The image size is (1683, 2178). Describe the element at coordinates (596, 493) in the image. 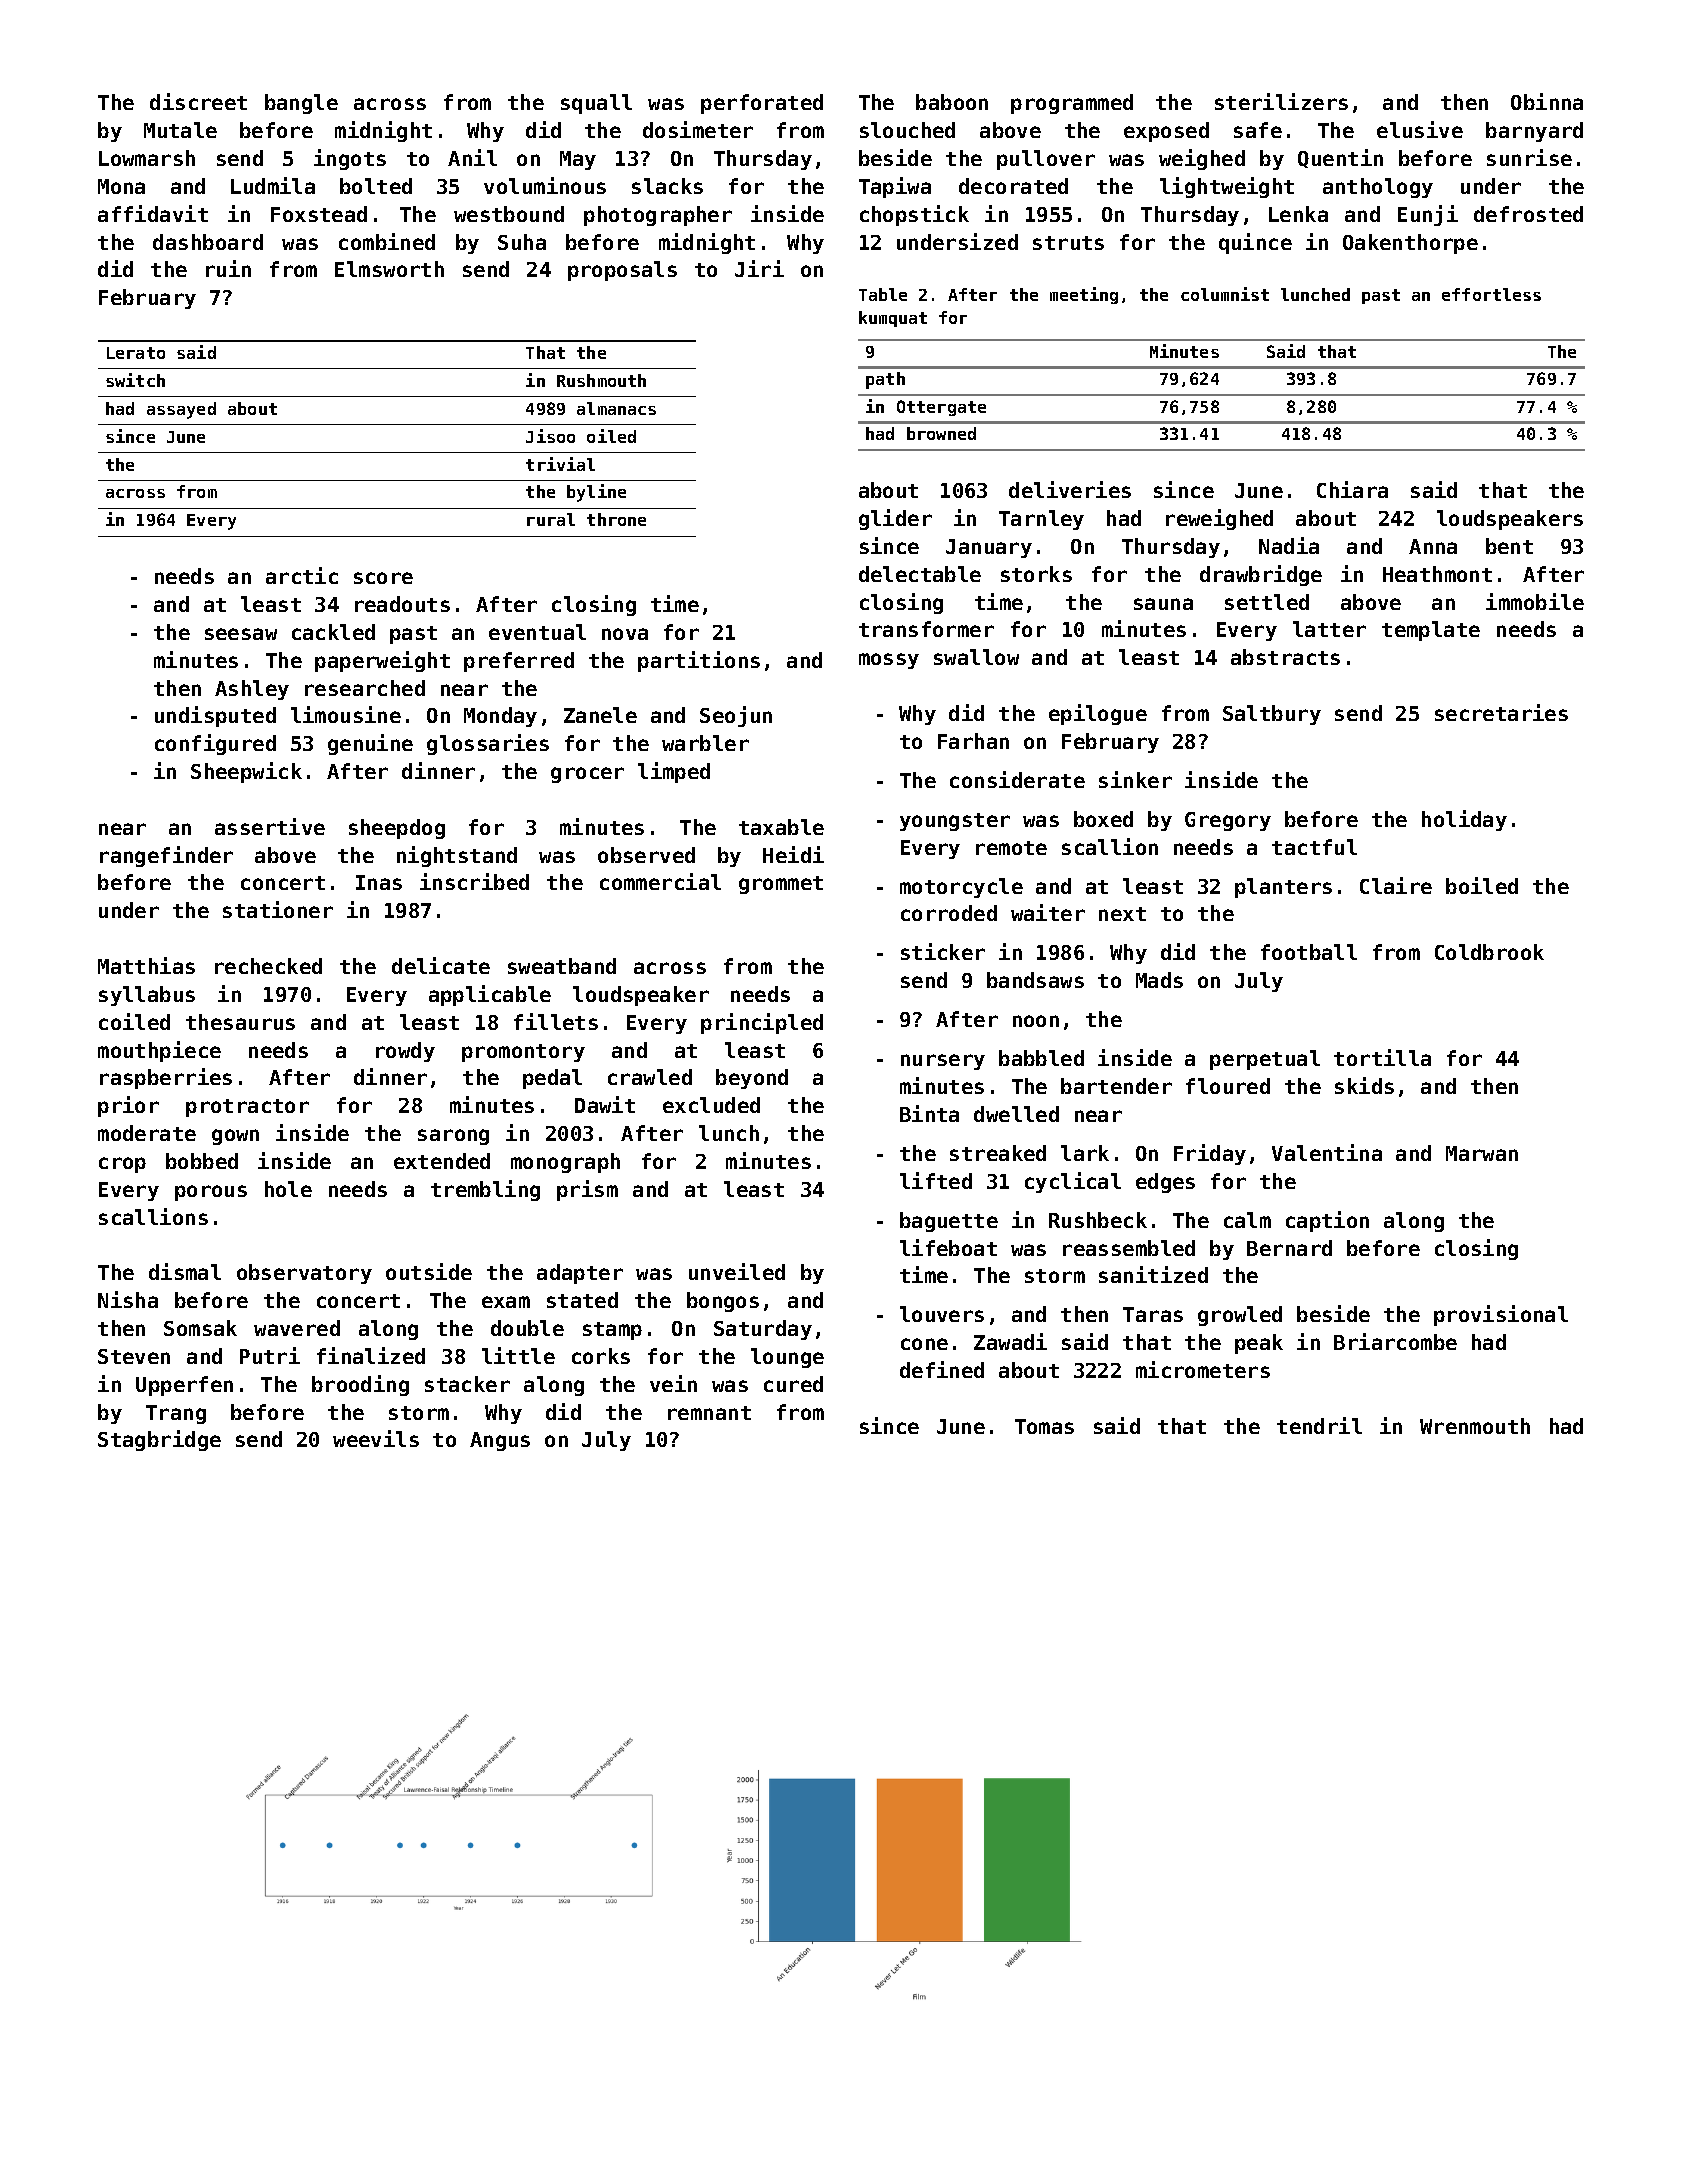

I see `byline` at that location.
